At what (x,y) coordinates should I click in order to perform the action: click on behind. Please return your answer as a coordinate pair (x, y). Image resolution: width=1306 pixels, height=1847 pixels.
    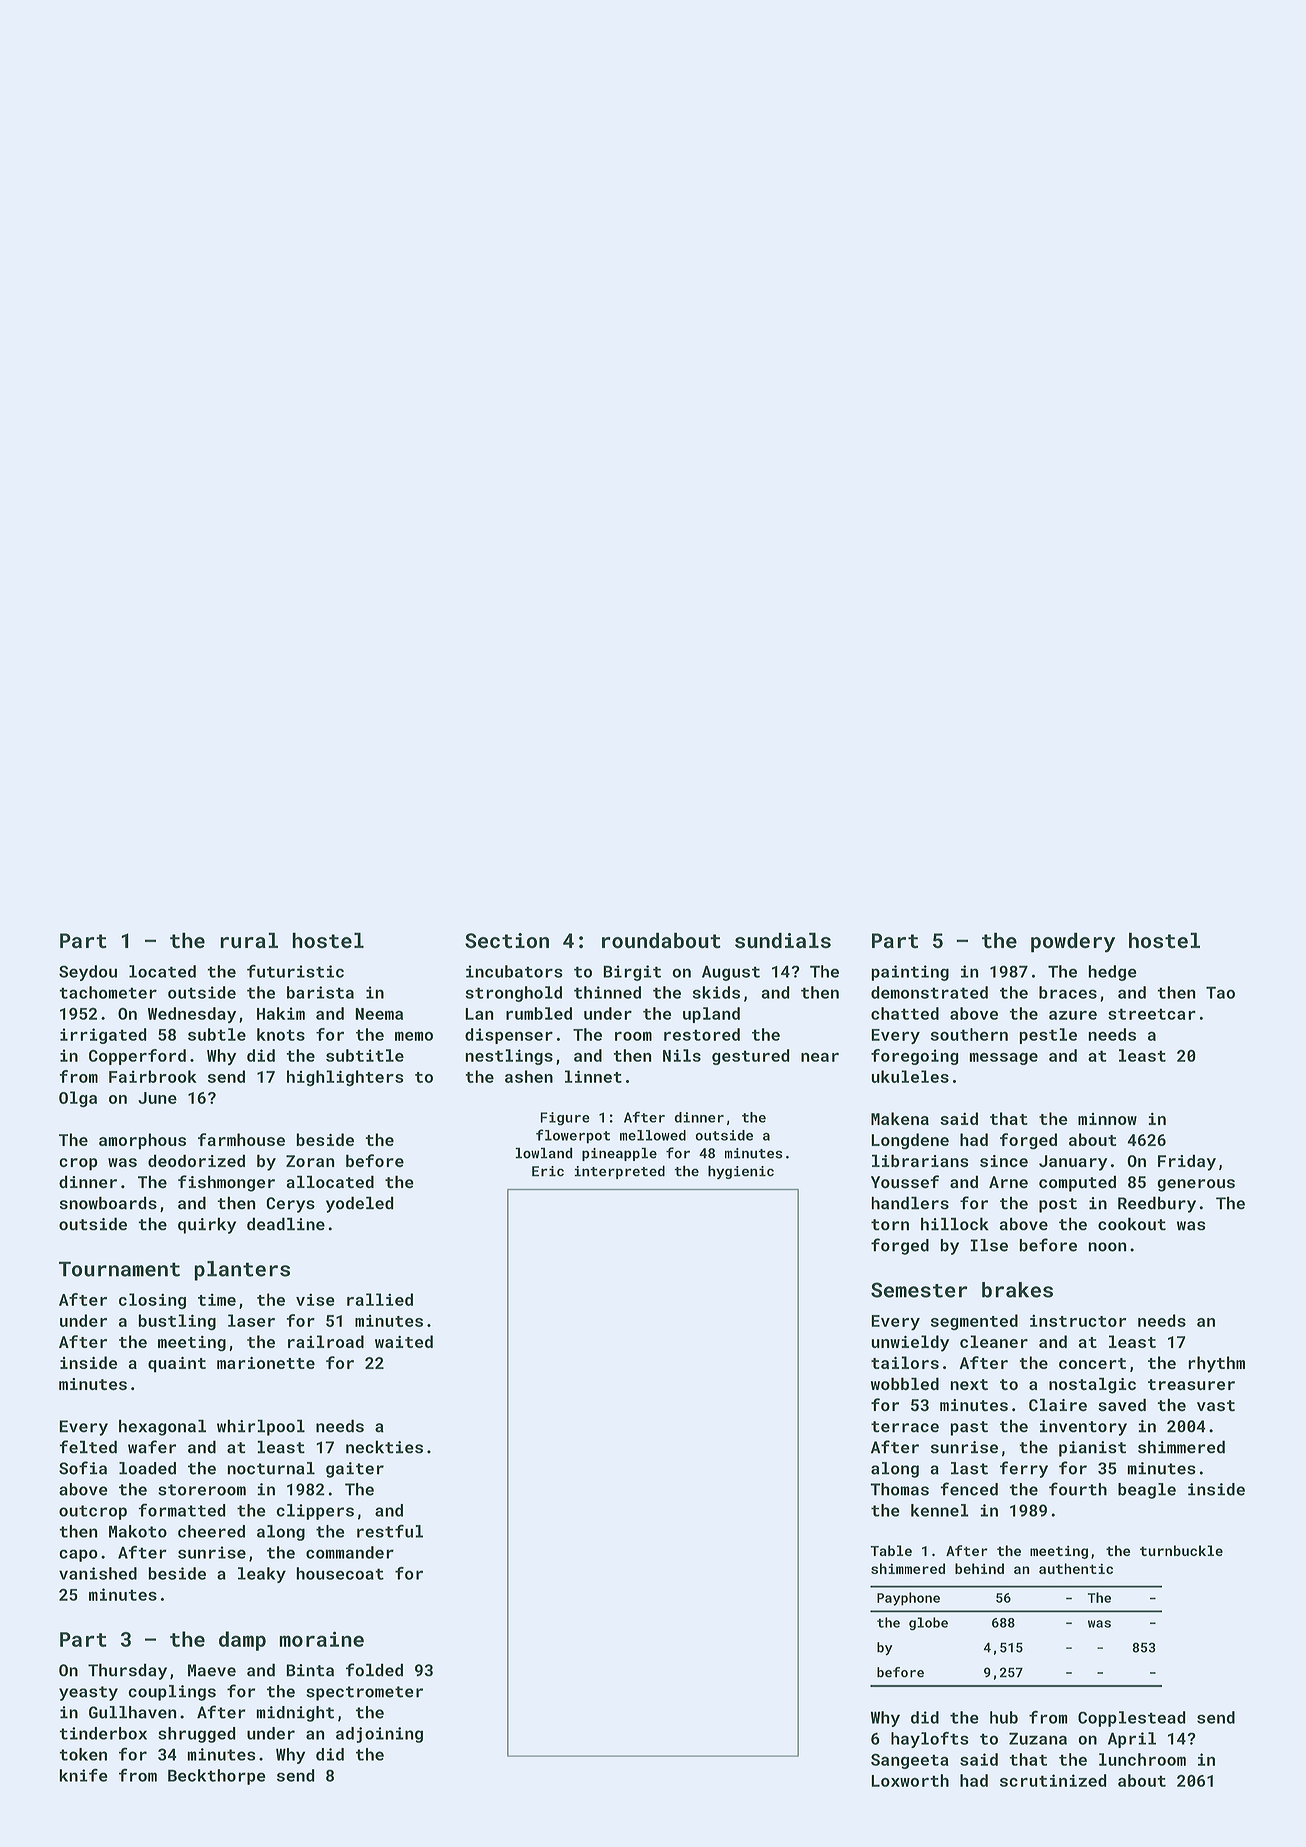
    Looking at the image, I should click on (979, 1568).
